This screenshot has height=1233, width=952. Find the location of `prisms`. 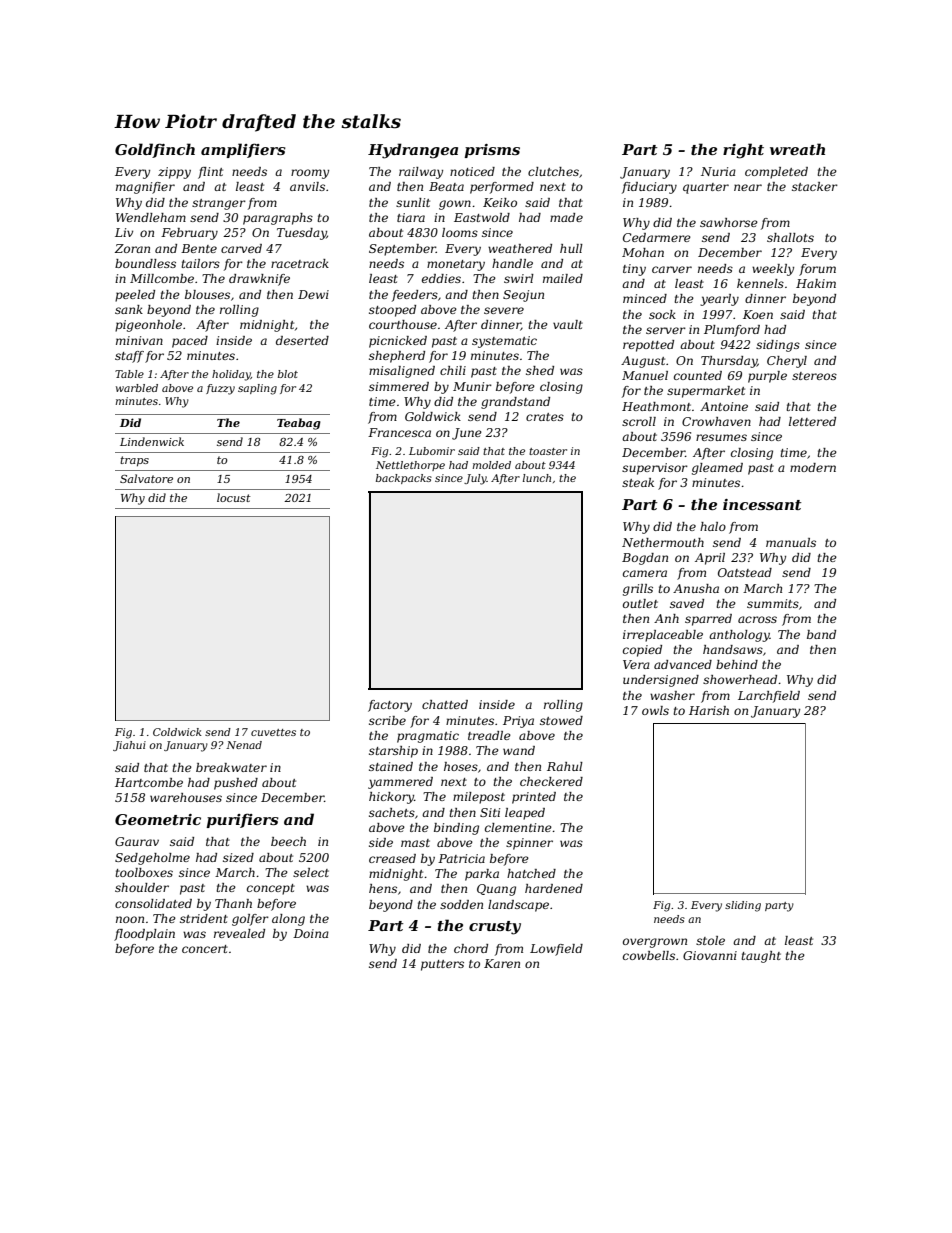

prisms is located at coordinates (492, 151).
